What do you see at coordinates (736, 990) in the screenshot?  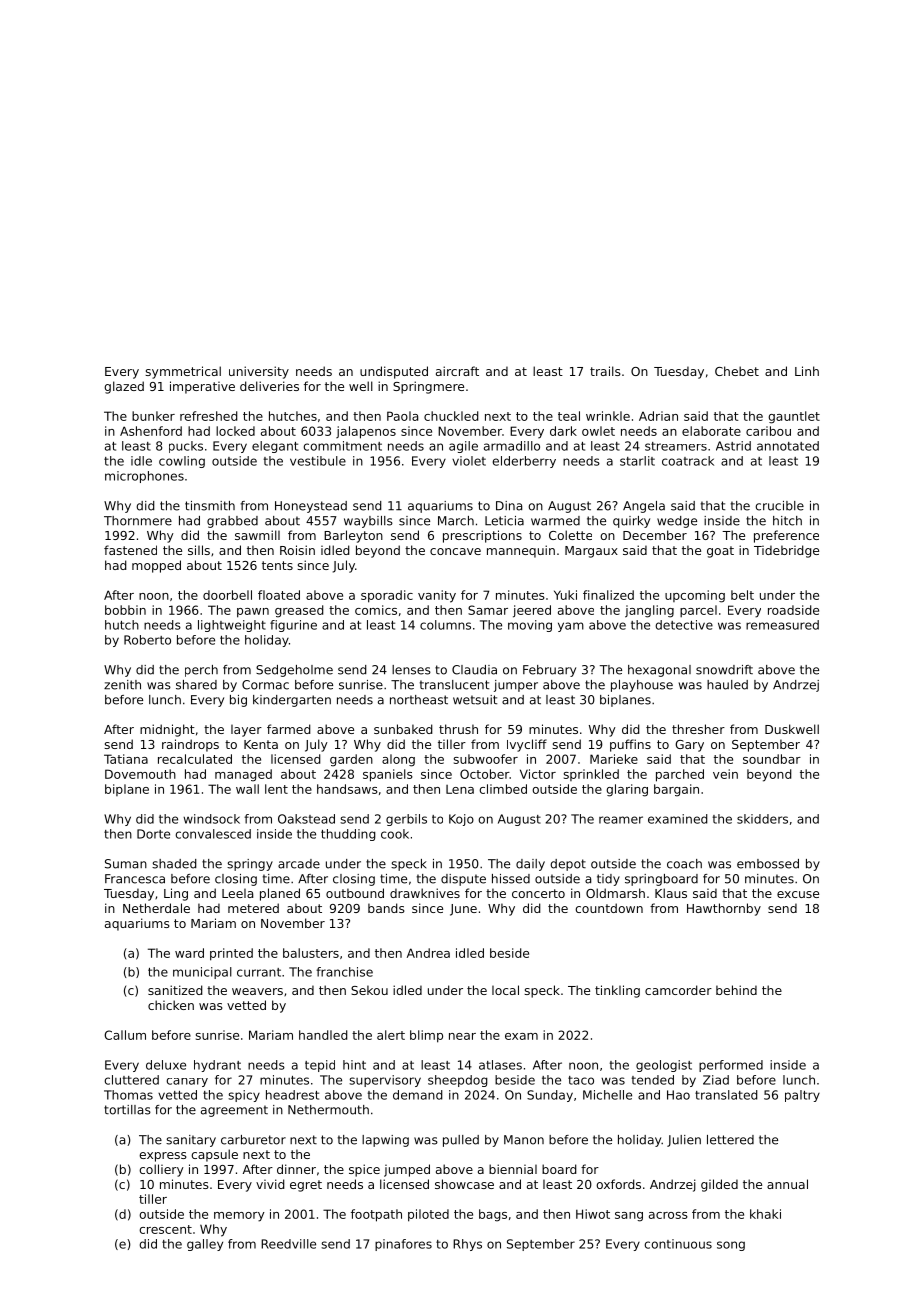 I see `behind` at bounding box center [736, 990].
